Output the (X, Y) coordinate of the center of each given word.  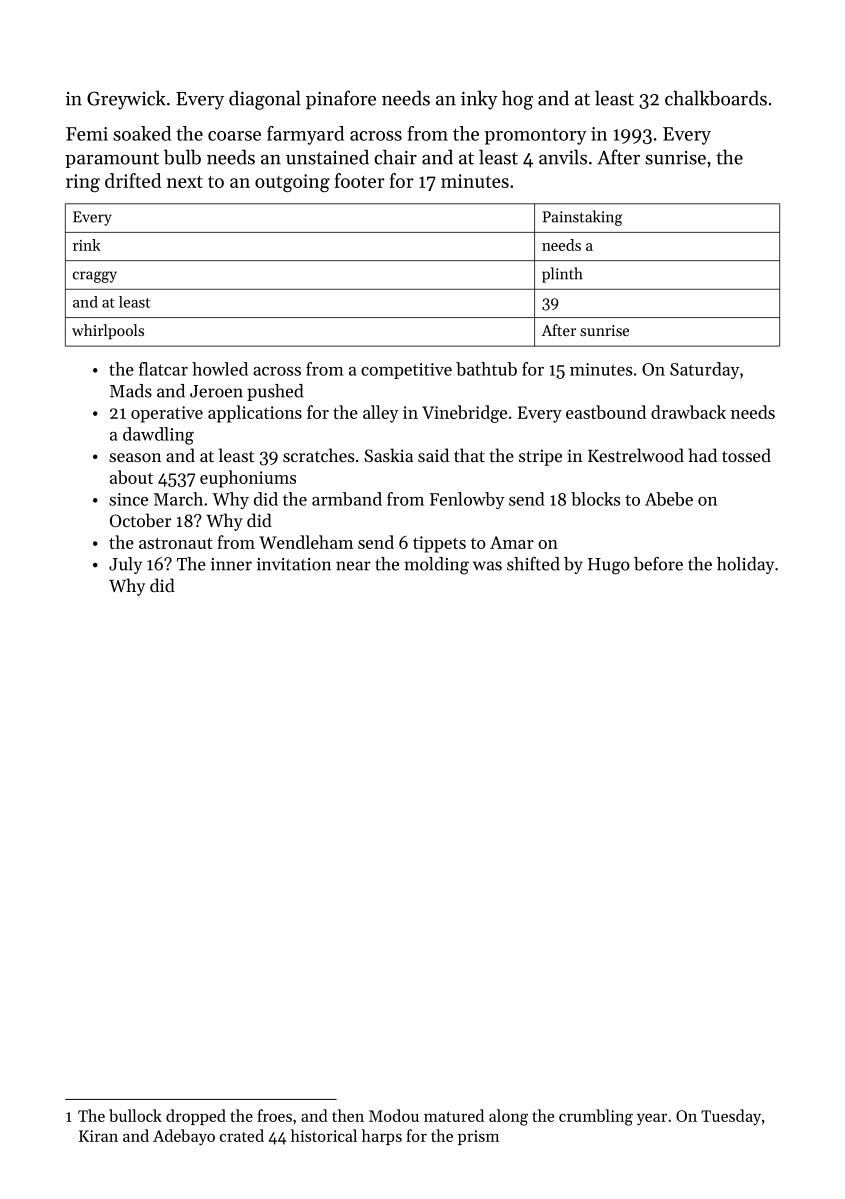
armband (347, 499)
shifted (533, 564)
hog (517, 100)
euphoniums (248, 479)
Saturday (704, 370)
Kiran (98, 1136)
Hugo (609, 566)
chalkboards (716, 98)
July (125, 565)
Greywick (126, 100)
